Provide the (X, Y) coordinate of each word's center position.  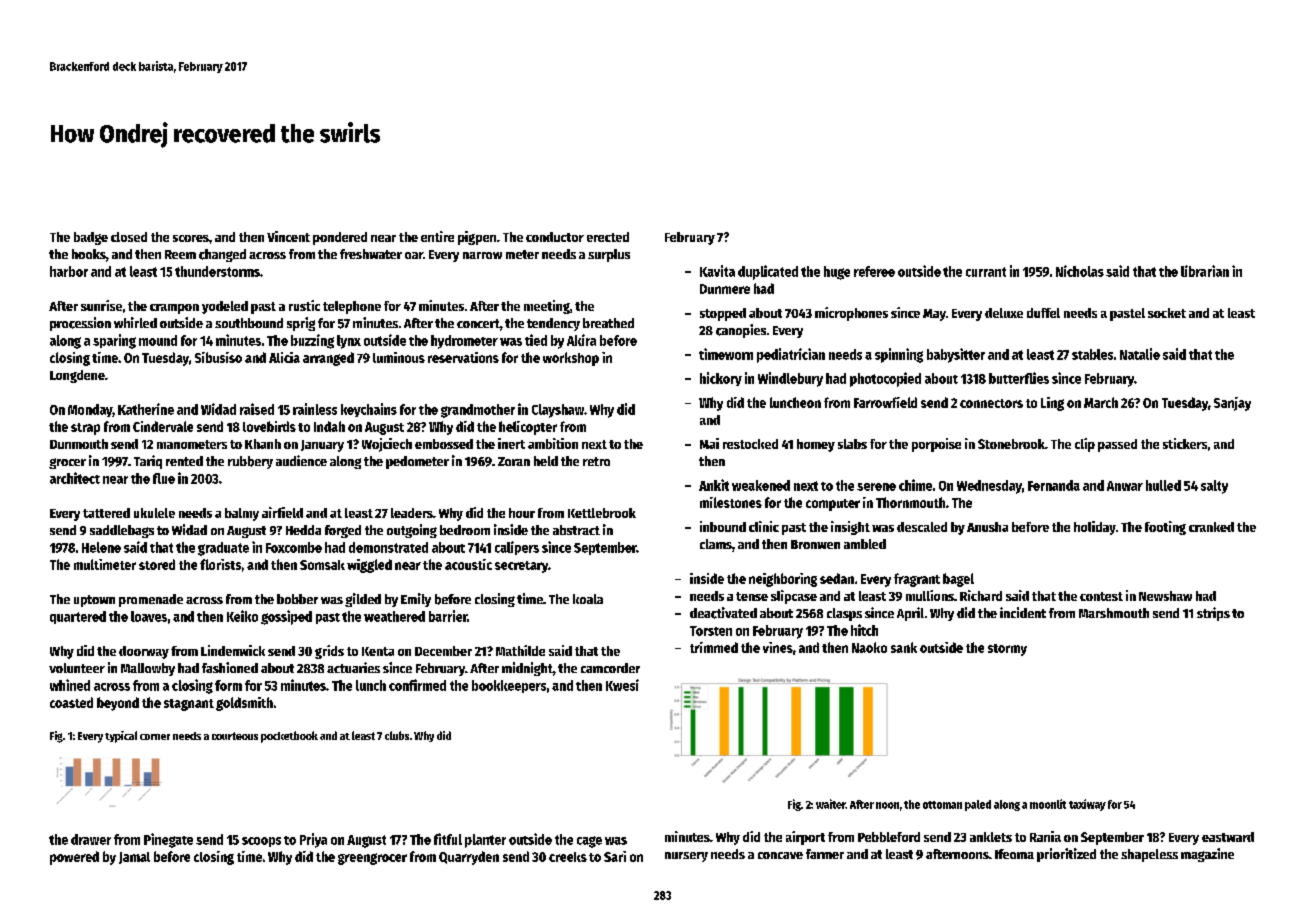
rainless (315, 409)
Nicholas (1080, 271)
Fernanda (1054, 485)
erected (608, 237)
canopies (741, 331)
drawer (91, 839)
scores (191, 238)
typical (121, 737)
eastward (1228, 837)
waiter (831, 804)
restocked (750, 444)
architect (75, 478)
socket (1167, 313)
